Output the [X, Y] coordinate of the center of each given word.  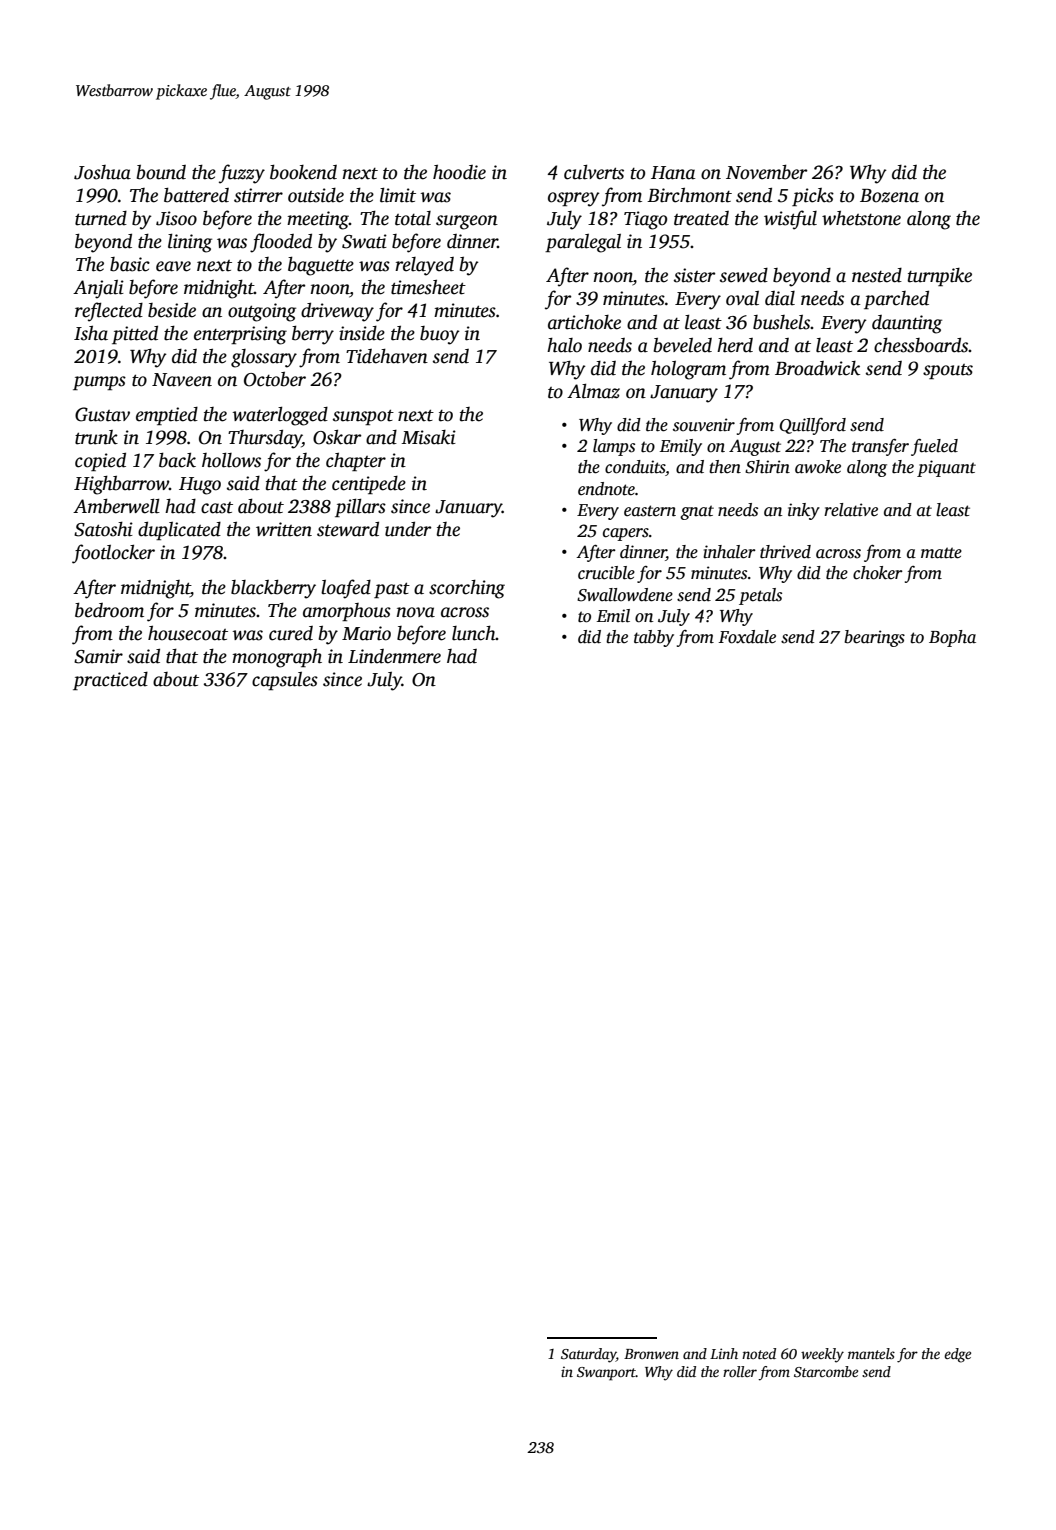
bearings [874, 638]
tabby [654, 638]
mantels [871, 1353]
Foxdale [747, 637]
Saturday [588, 1355]
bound [161, 172]
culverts [594, 172]
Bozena [889, 196]
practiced [110, 681]
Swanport [606, 1374]
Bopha [952, 638]
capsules [285, 681]
